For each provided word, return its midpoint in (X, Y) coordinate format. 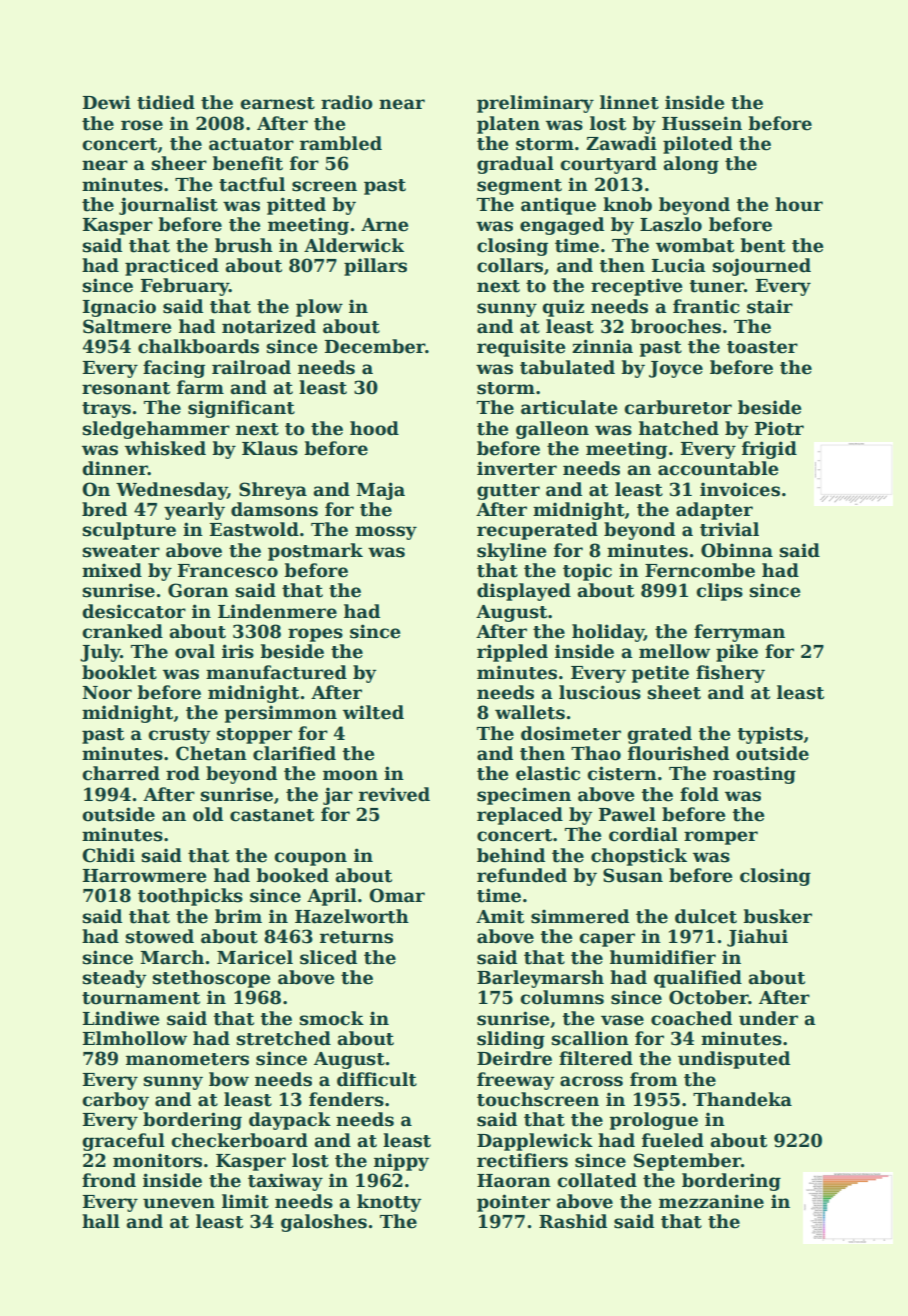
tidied (166, 102)
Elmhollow (135, 1038)
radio (347, 102)
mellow (674, 651)
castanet (272, 815)
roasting (754, 775)
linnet (629, 102)
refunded (522, 875)
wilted (373, 712)
